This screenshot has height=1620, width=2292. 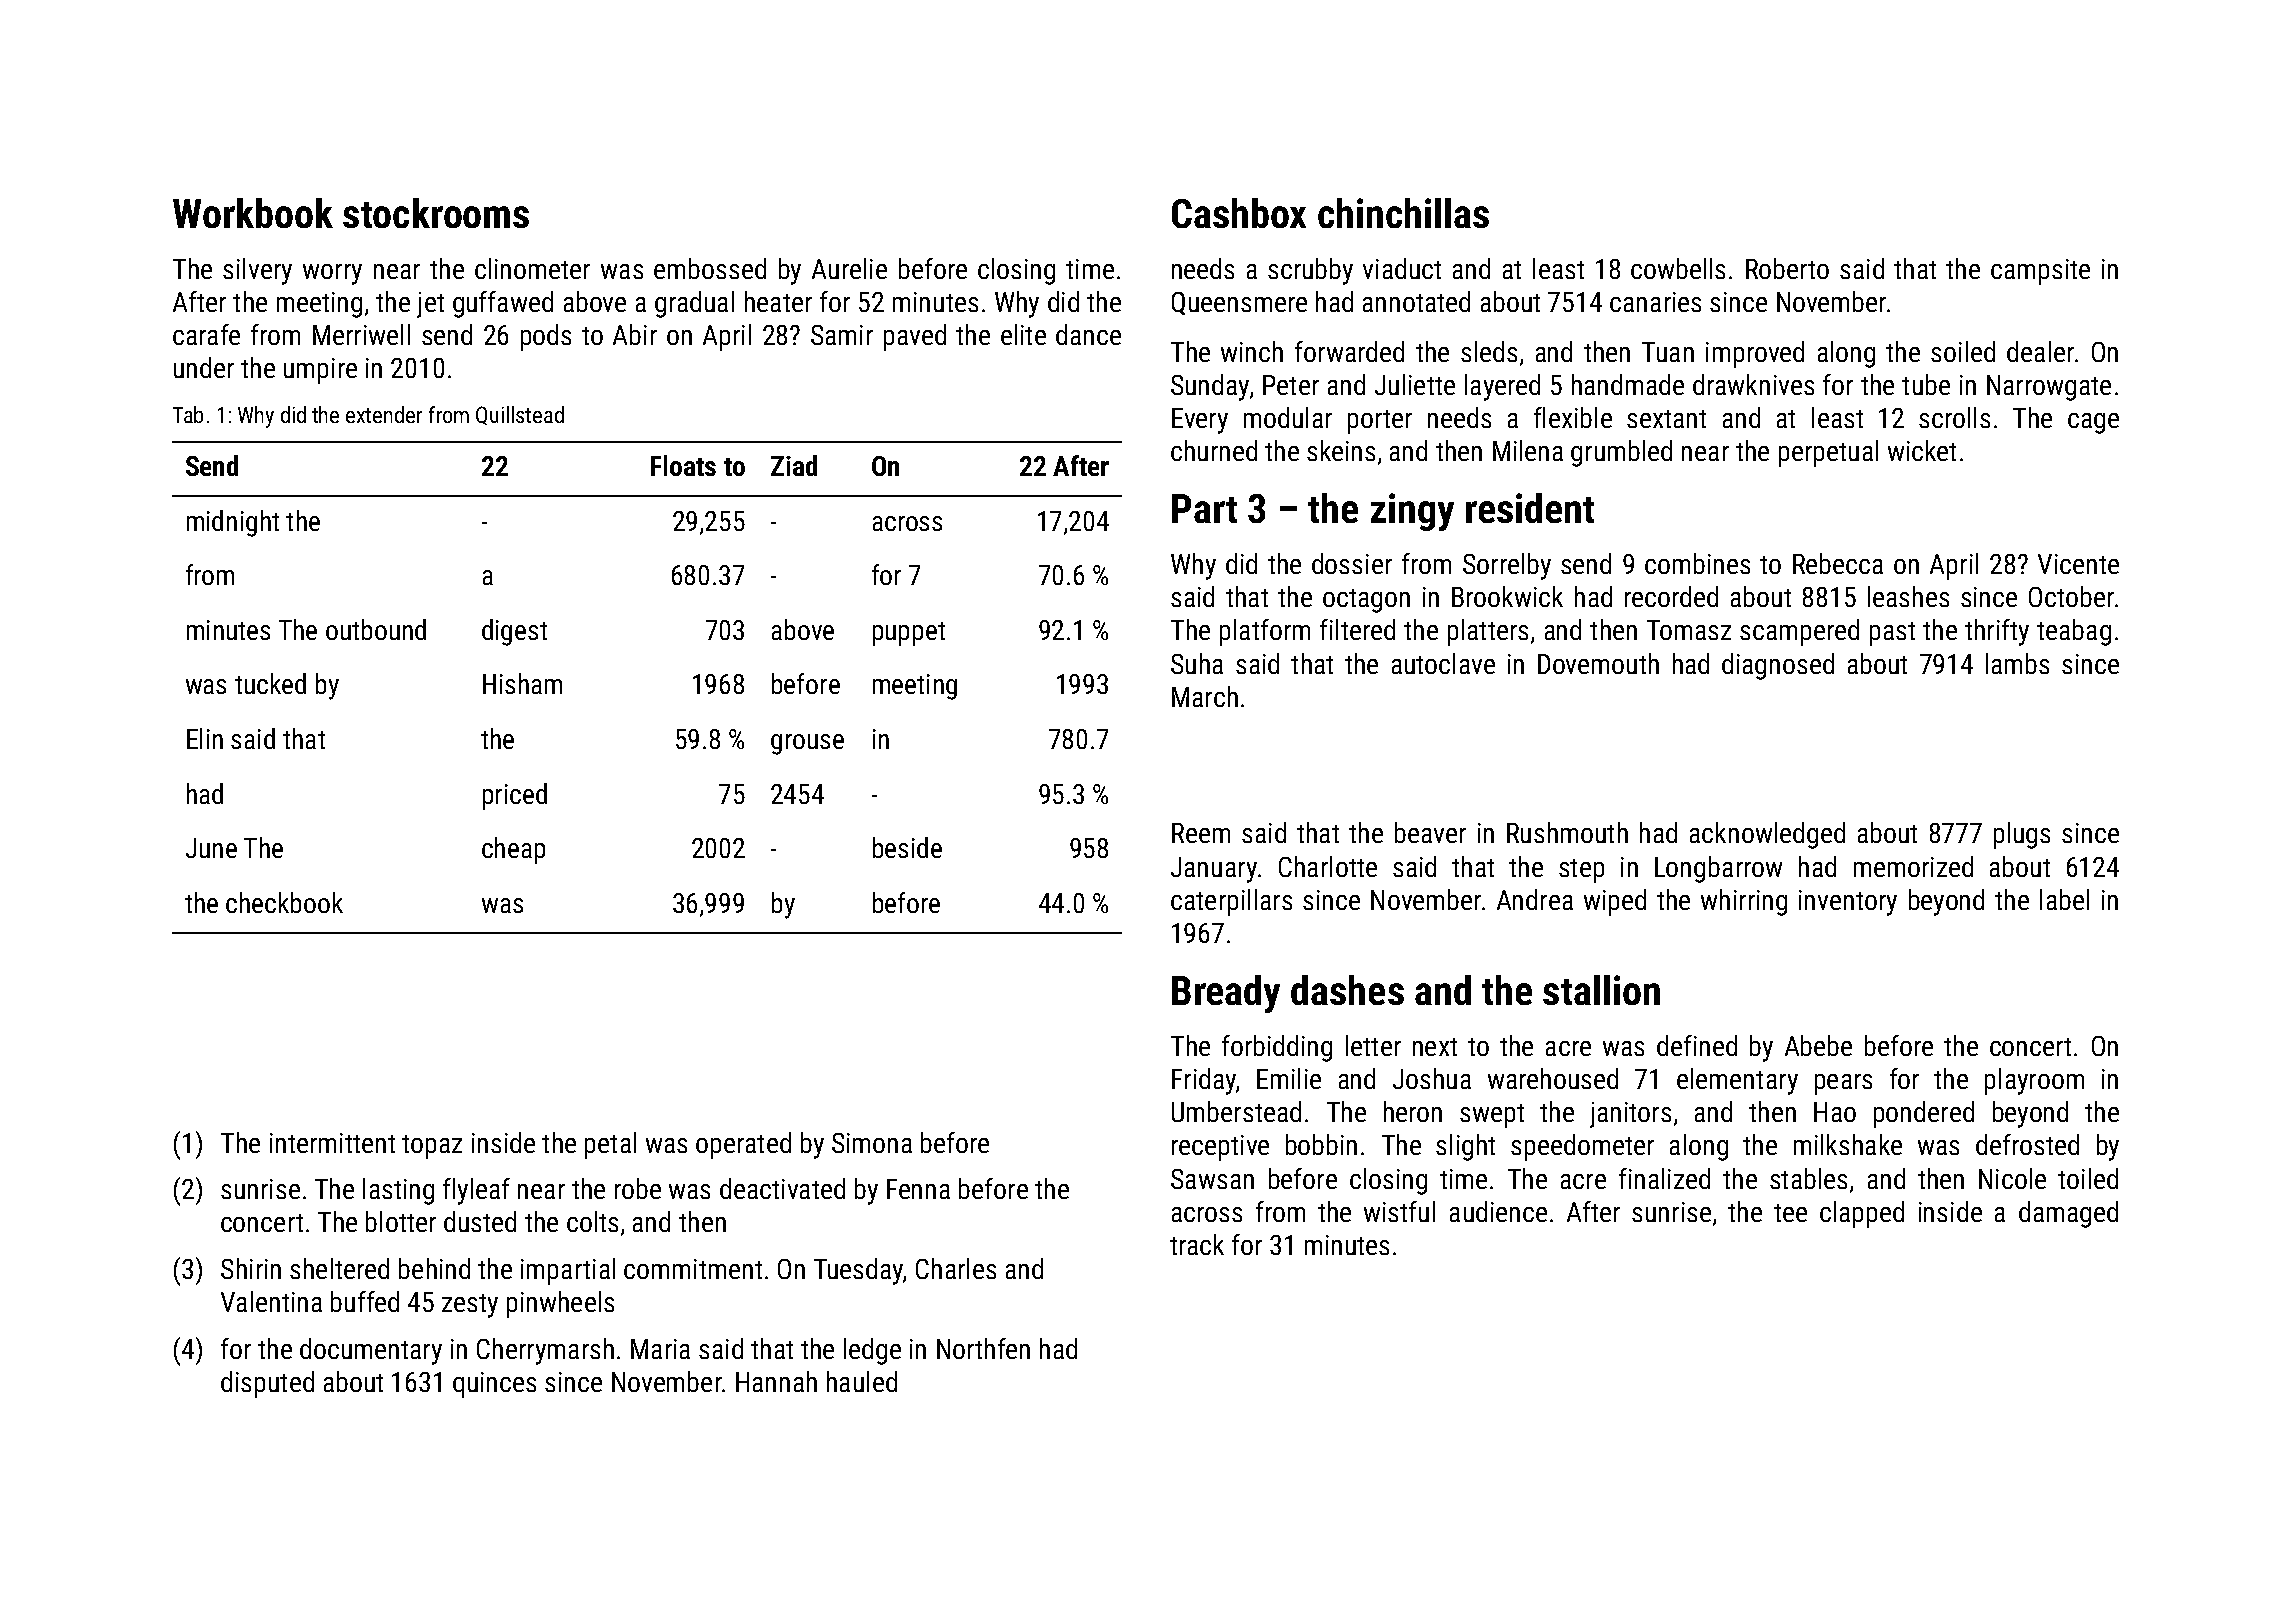 I want to click on Narrowgate, so click(x=2049, y=388).
